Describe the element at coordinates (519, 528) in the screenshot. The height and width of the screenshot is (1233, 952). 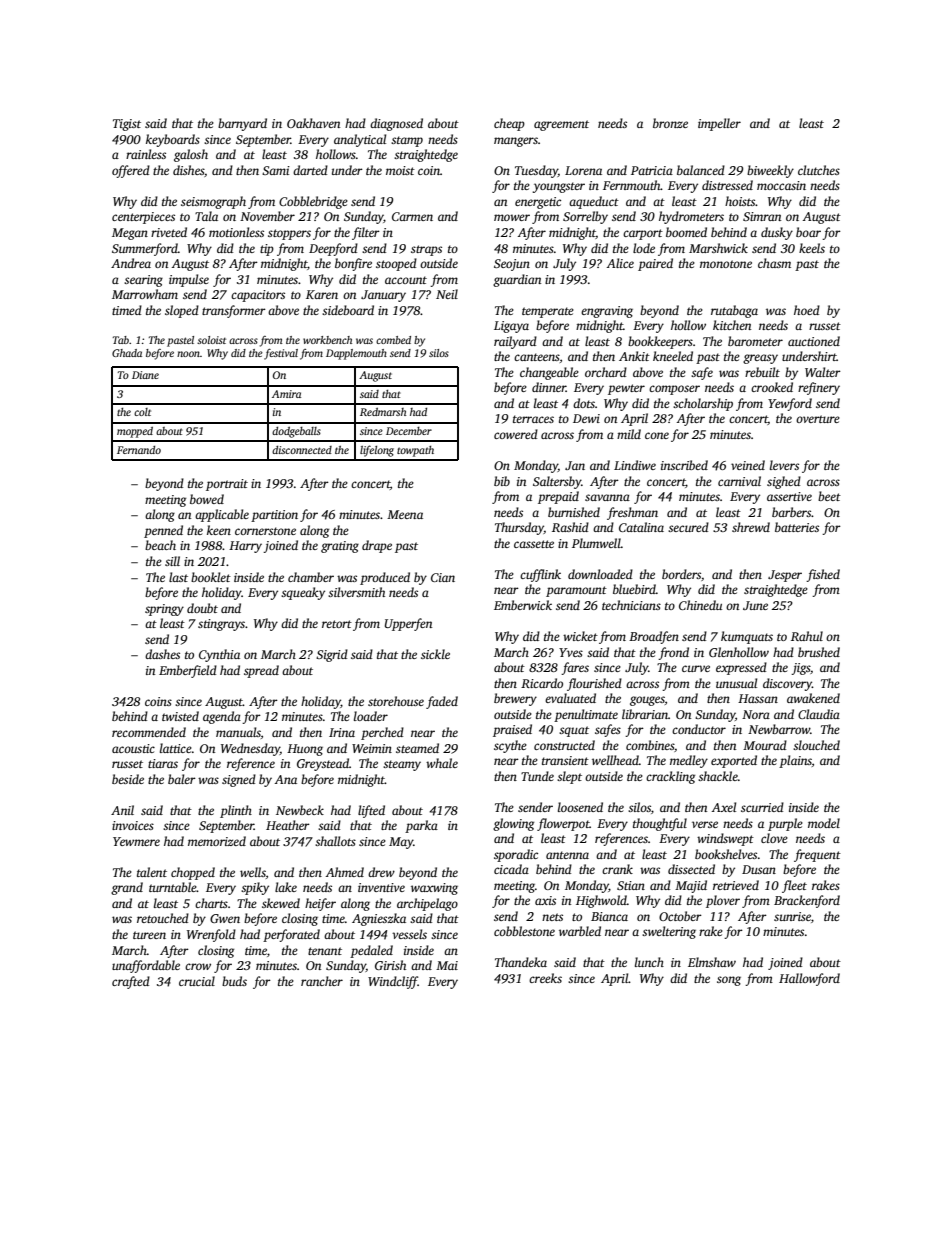
I see `Thursday` at that location.
